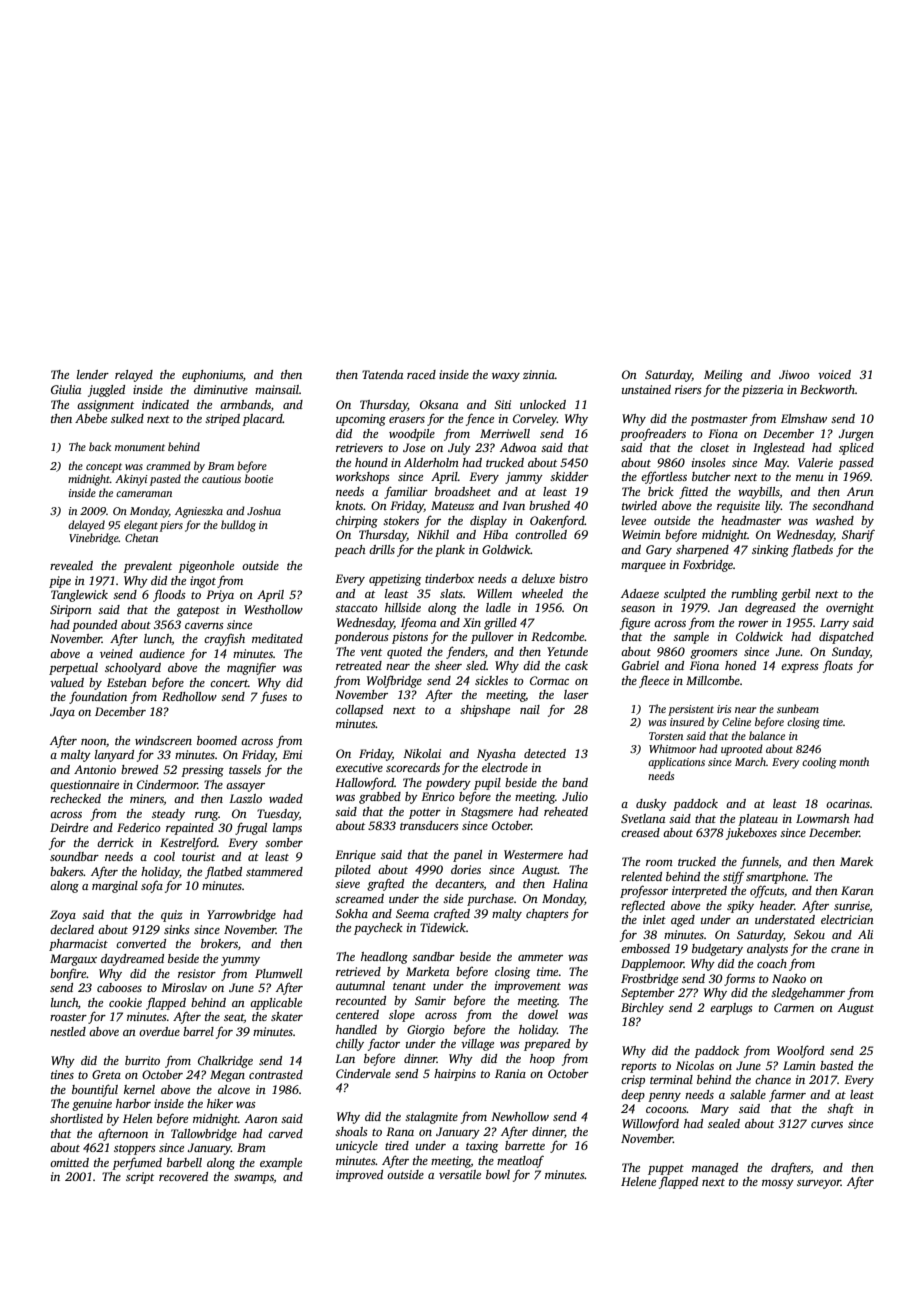  What do you see at coordinates (356, 608) in the screenshot?
I see `staccato` at bounding box center [356, 608].
